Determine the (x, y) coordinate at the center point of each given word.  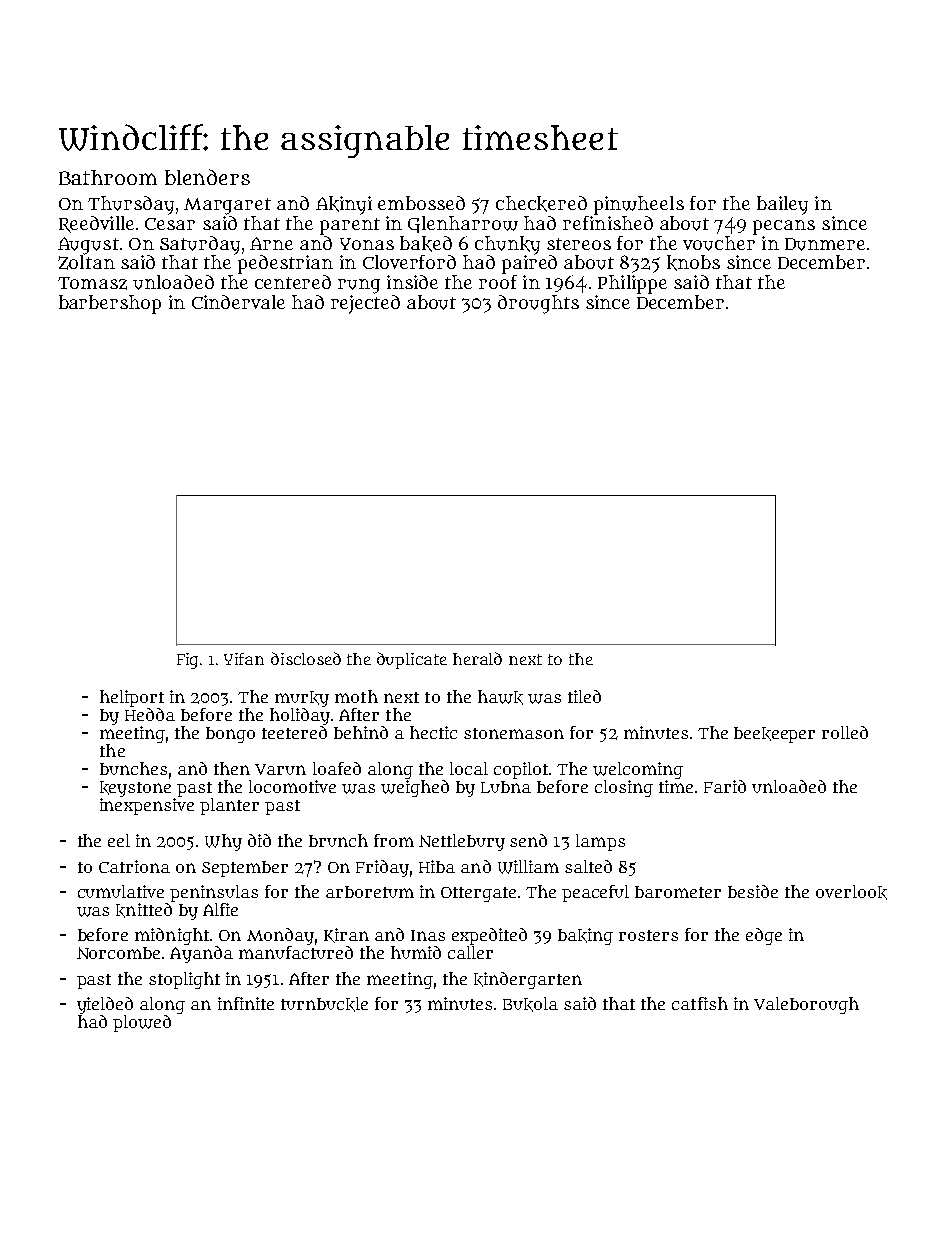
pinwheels (639, 205)
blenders (207, 177)
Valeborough (806, 1005)
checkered (541, 204)
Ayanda (201, 954)
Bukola (530, 1004)
